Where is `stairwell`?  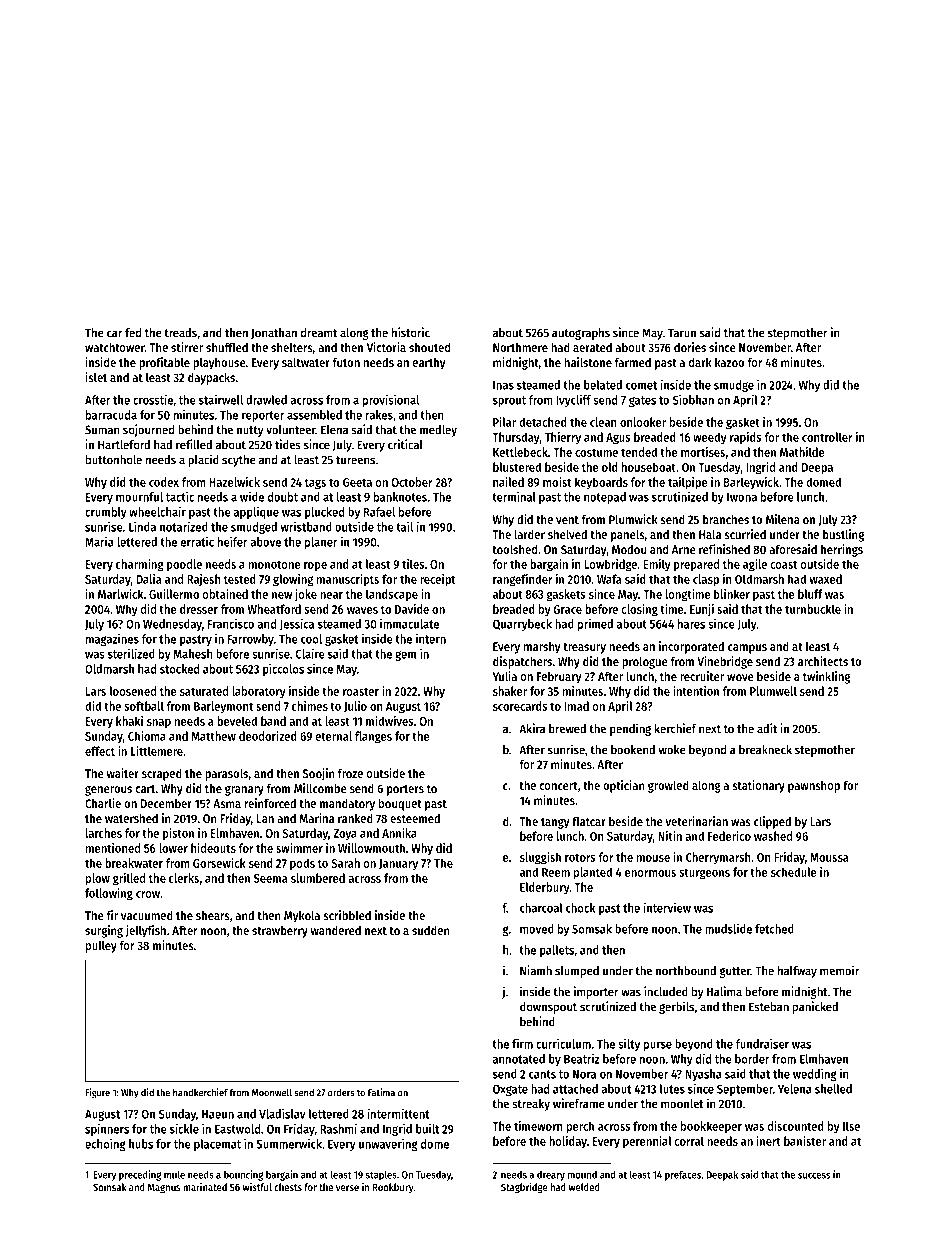 stairwell is located at coordinates (221, 399).
